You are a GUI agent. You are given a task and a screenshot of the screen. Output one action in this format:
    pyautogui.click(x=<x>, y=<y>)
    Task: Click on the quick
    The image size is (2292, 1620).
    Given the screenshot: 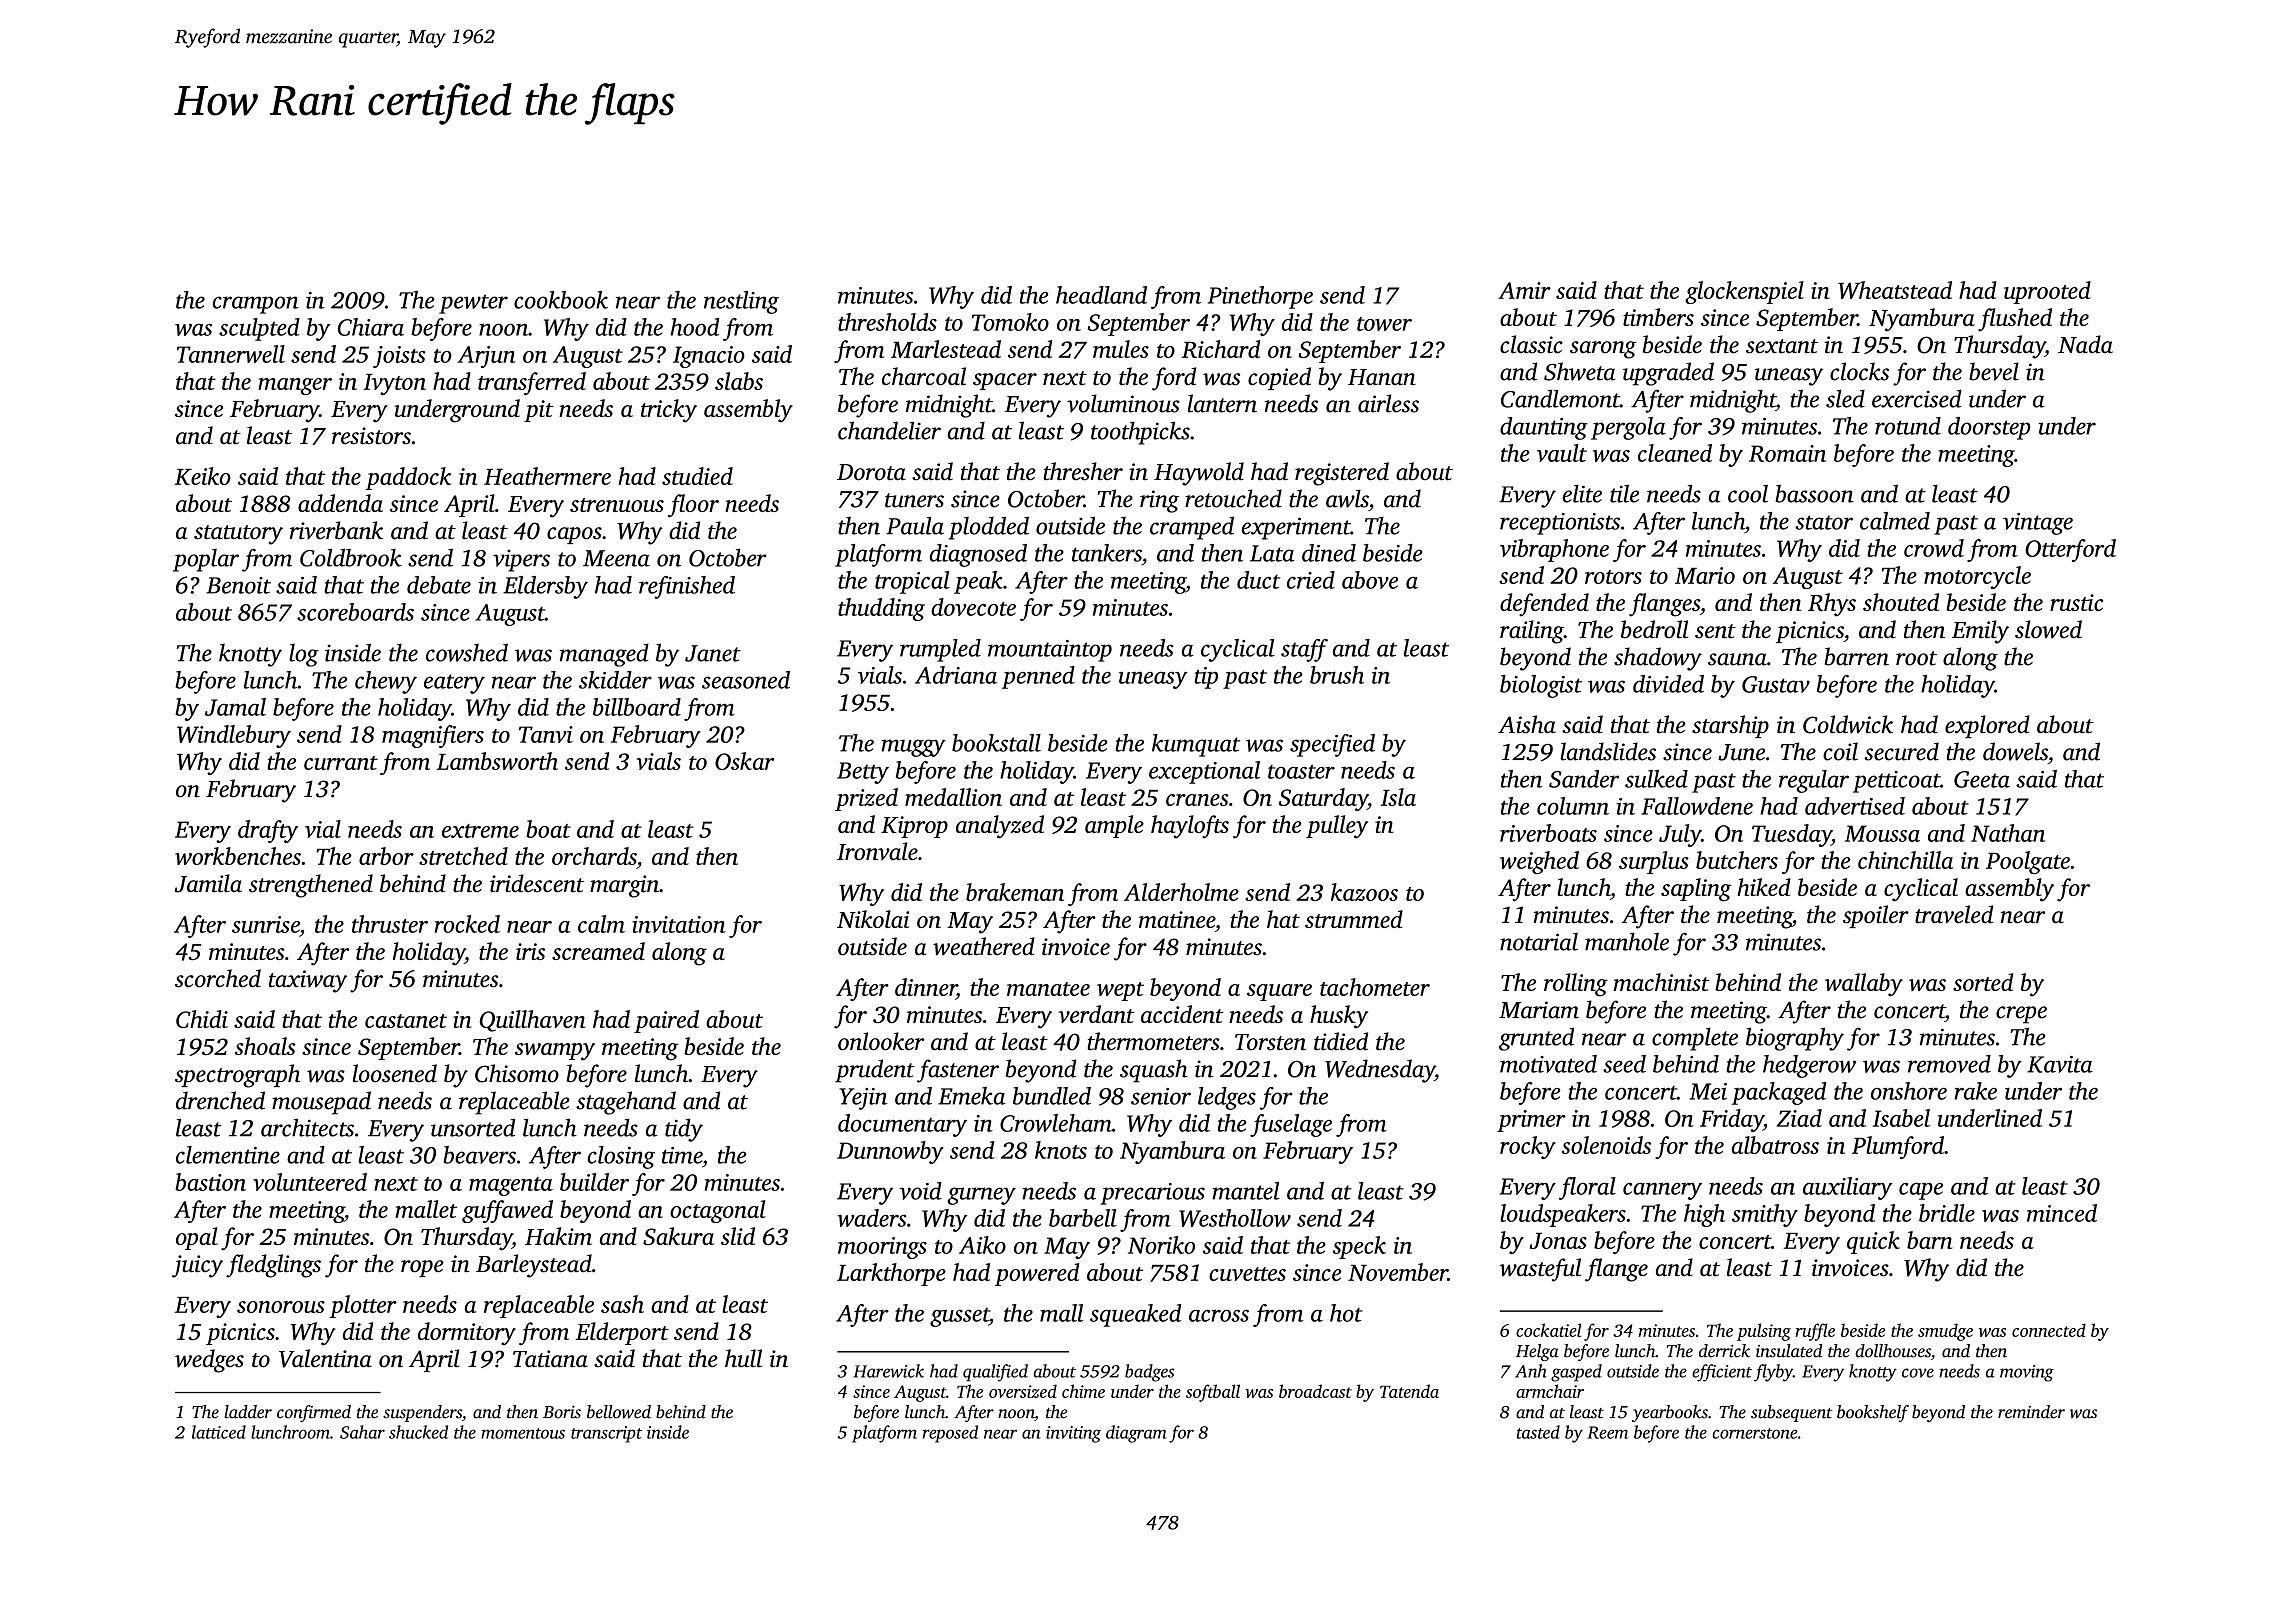 What is the action you would take?
    pyautogui.click(x=1873, y=1242)
